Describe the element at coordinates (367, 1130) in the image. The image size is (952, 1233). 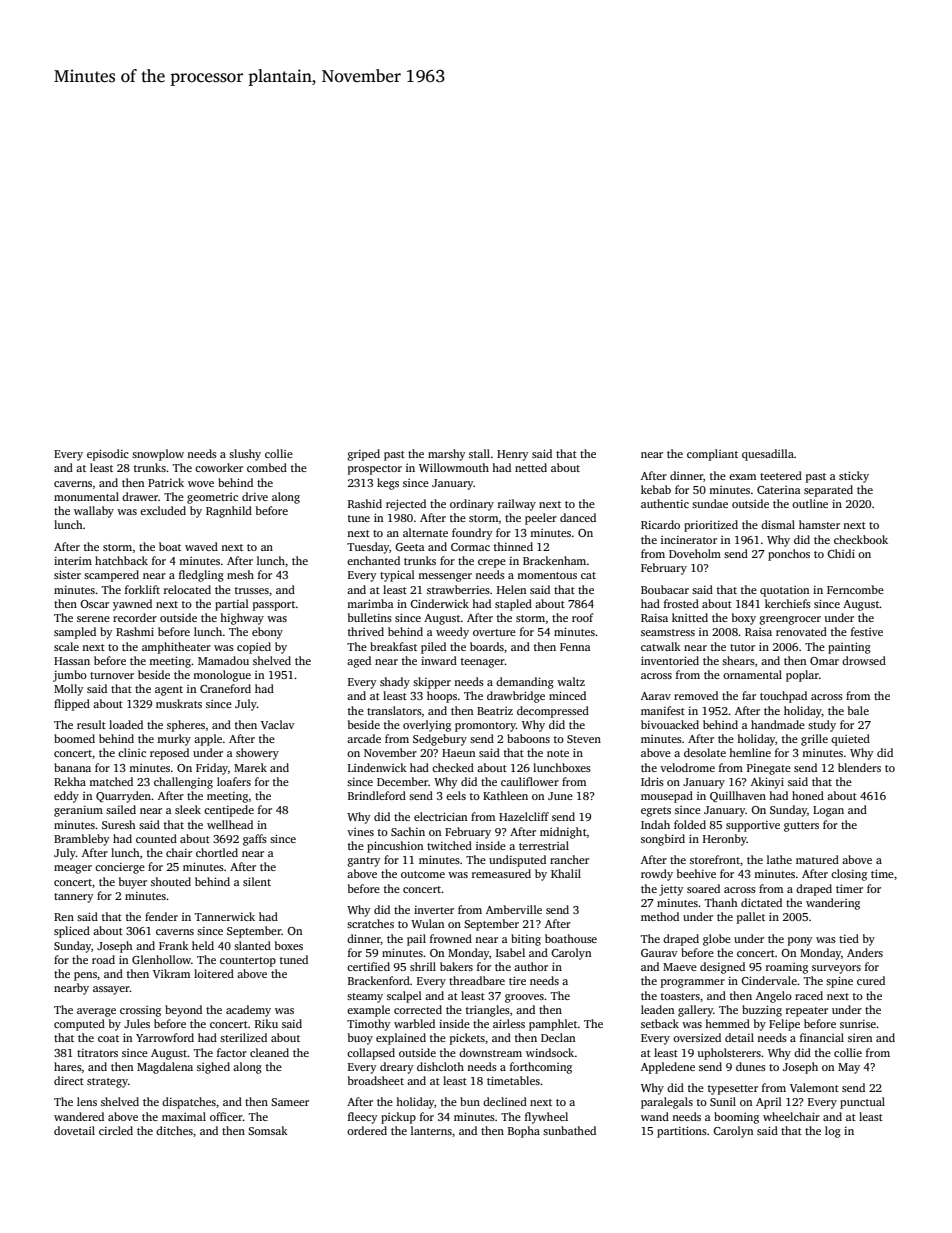
I see `ordered` at that location.
